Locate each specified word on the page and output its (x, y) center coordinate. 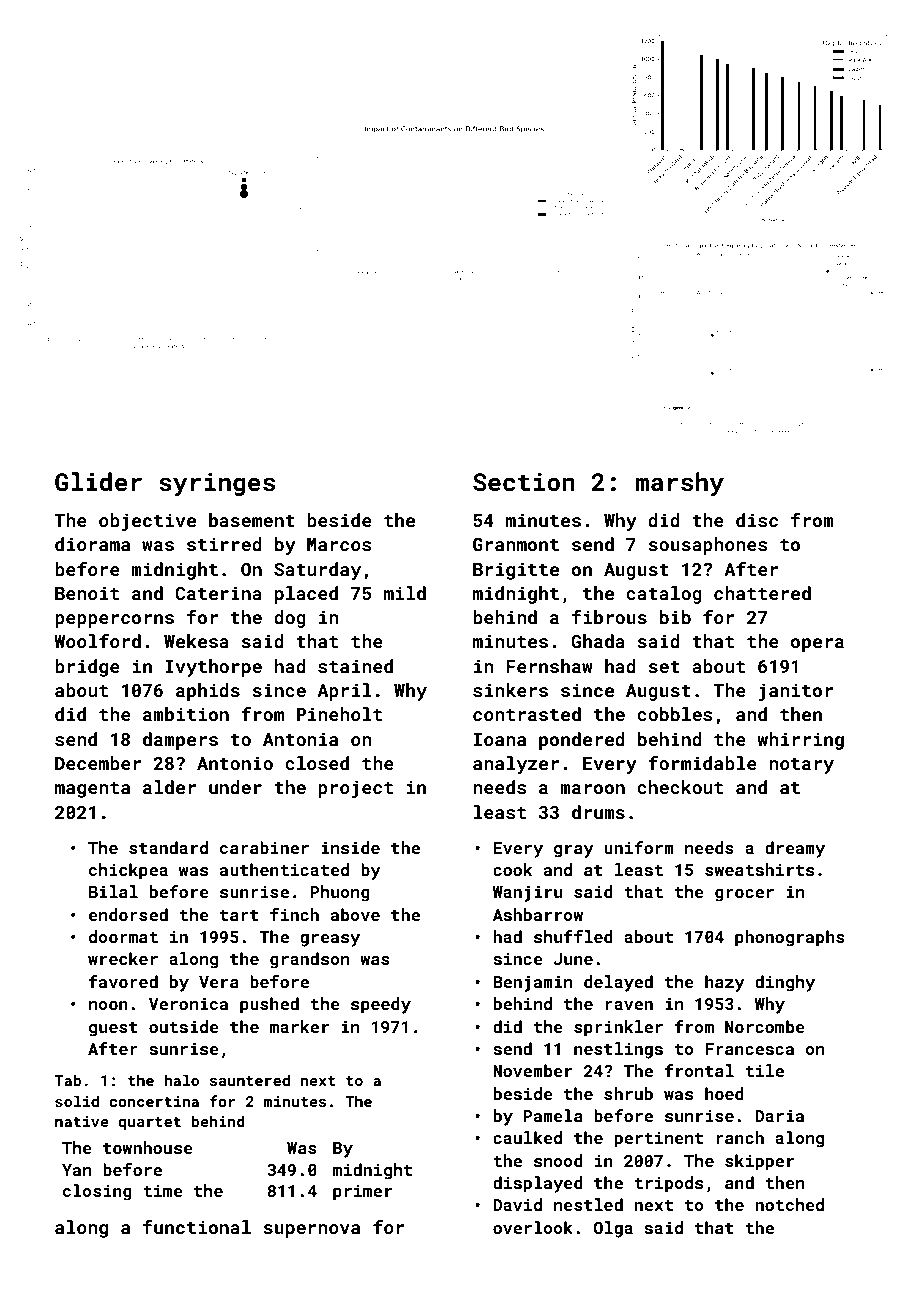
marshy (680, 484)
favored (123, 981)
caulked (527, 1137)
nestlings (618, 1050)
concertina (154, 1101)
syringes (217, 485)
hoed (724, 1093)
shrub (628, 1093)
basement (252, 520)
